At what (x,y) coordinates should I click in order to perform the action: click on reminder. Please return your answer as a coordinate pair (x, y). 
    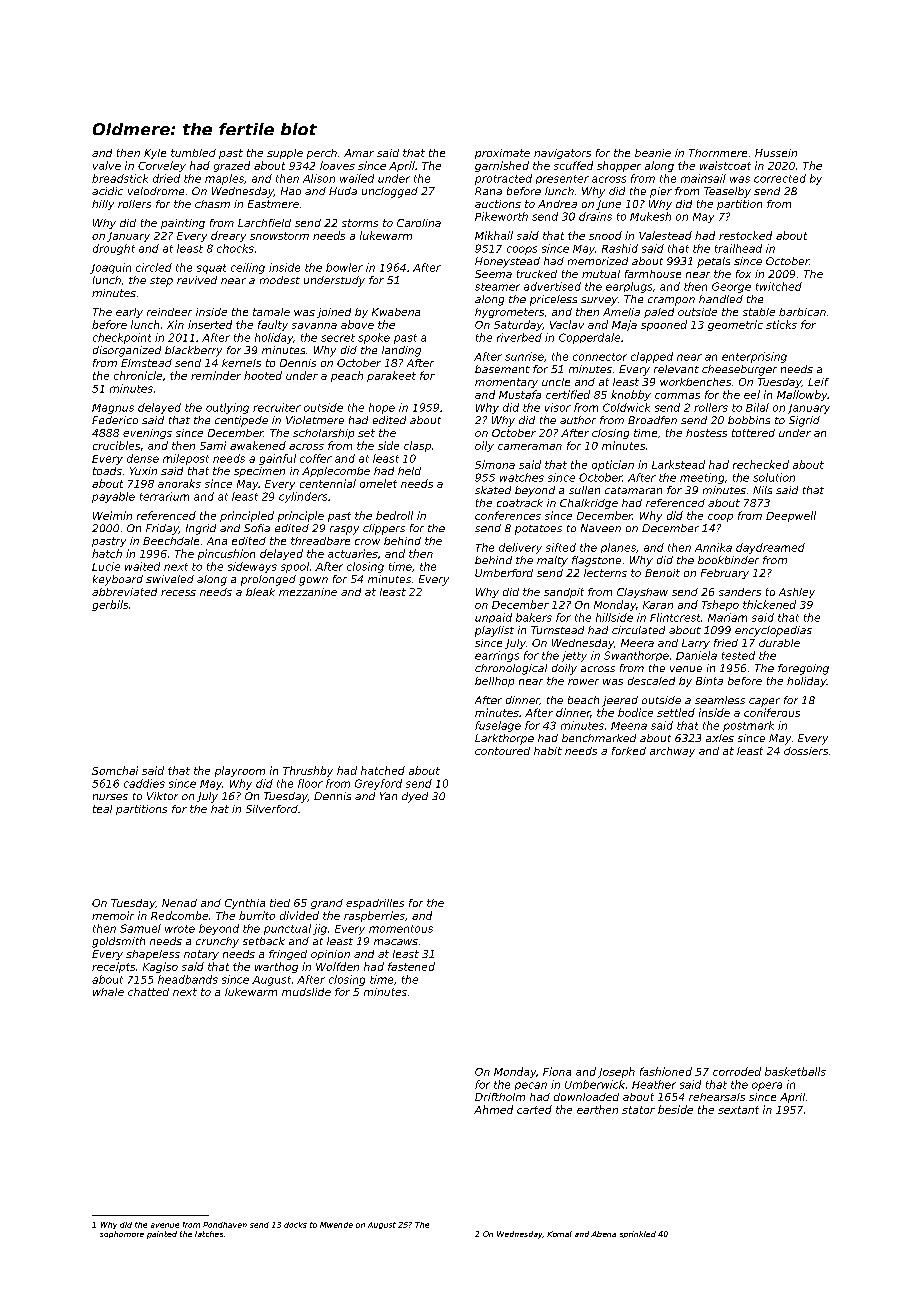
    Looking at the image, I should click on (216, 375).
